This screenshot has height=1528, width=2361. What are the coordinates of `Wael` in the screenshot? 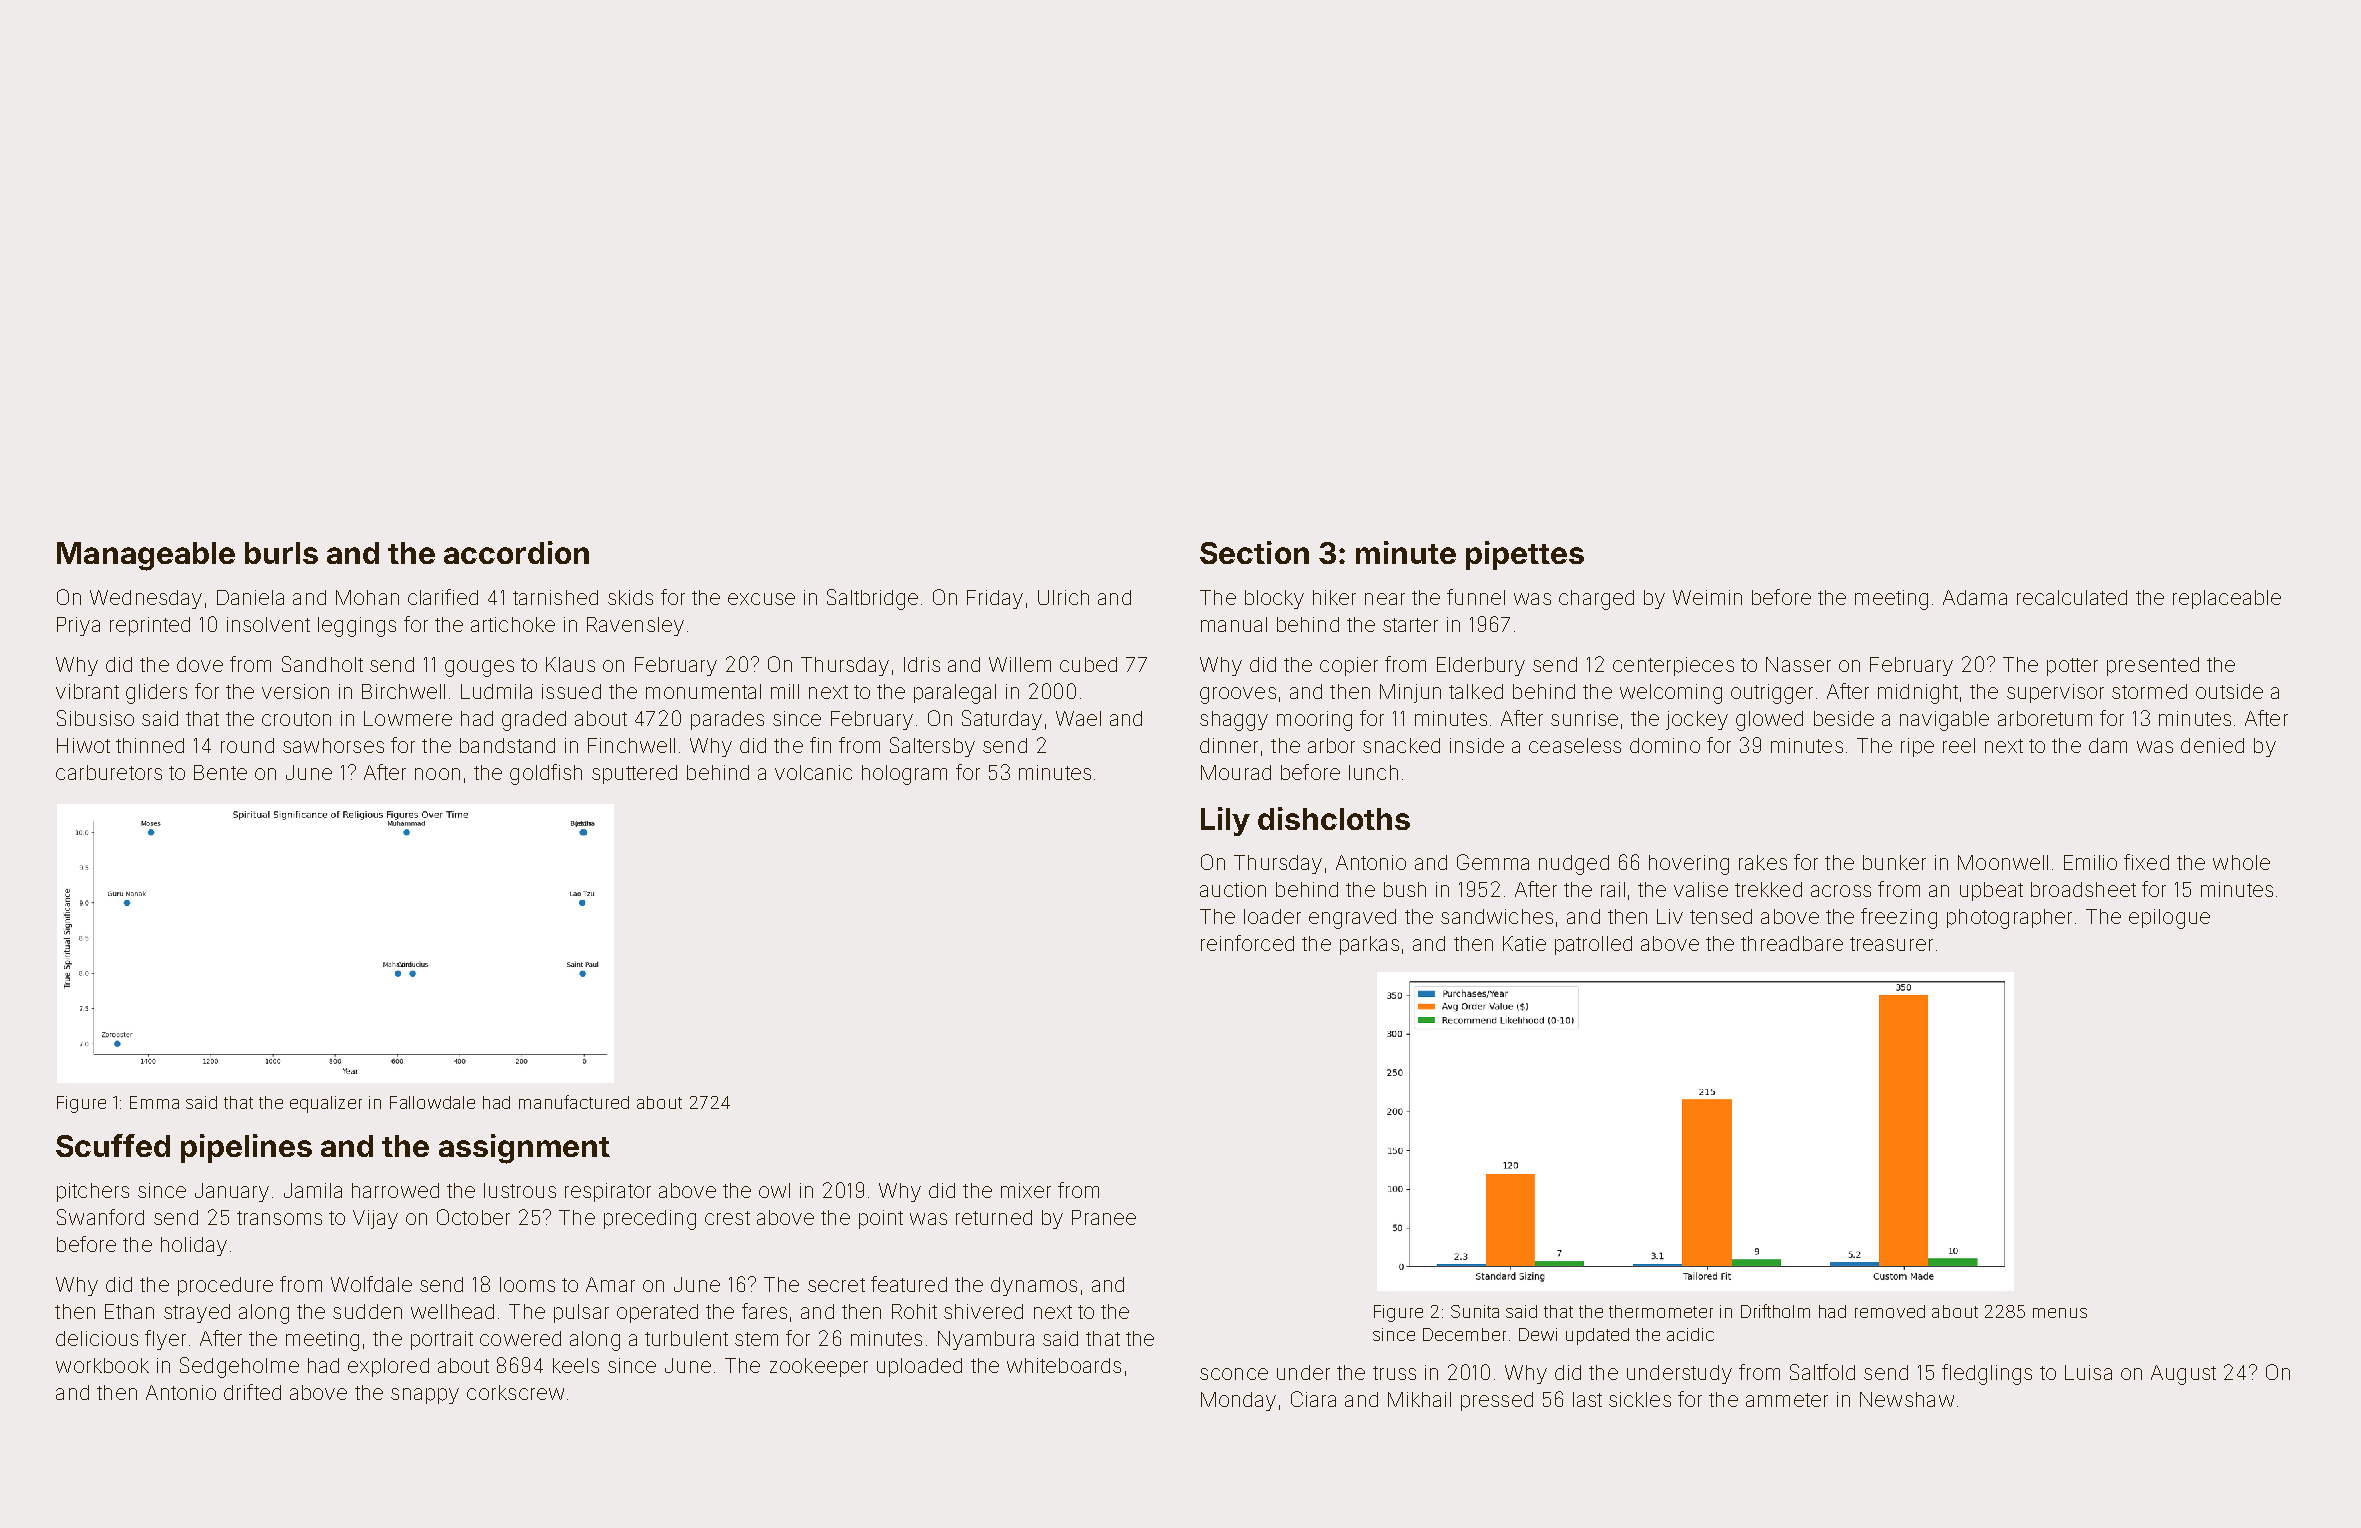 It's located at (1078, 718).
